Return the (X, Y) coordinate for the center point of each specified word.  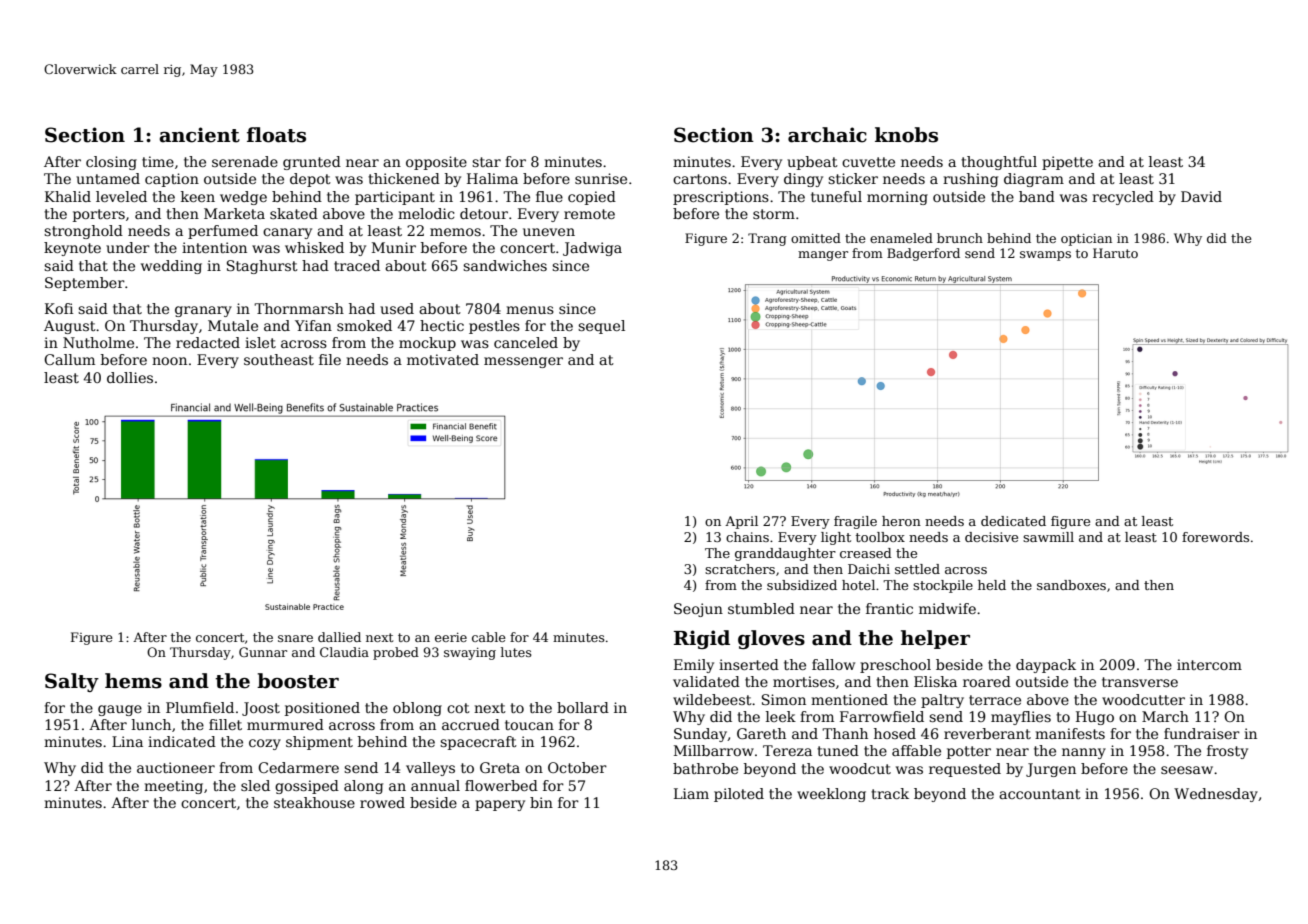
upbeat (812, 163)
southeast (279, 359)
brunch (960, 238)
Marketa (234, 213)
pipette (1067, 163)
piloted (739, 795)
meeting (173, 787)
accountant (1040, 794)
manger (823, 256)
